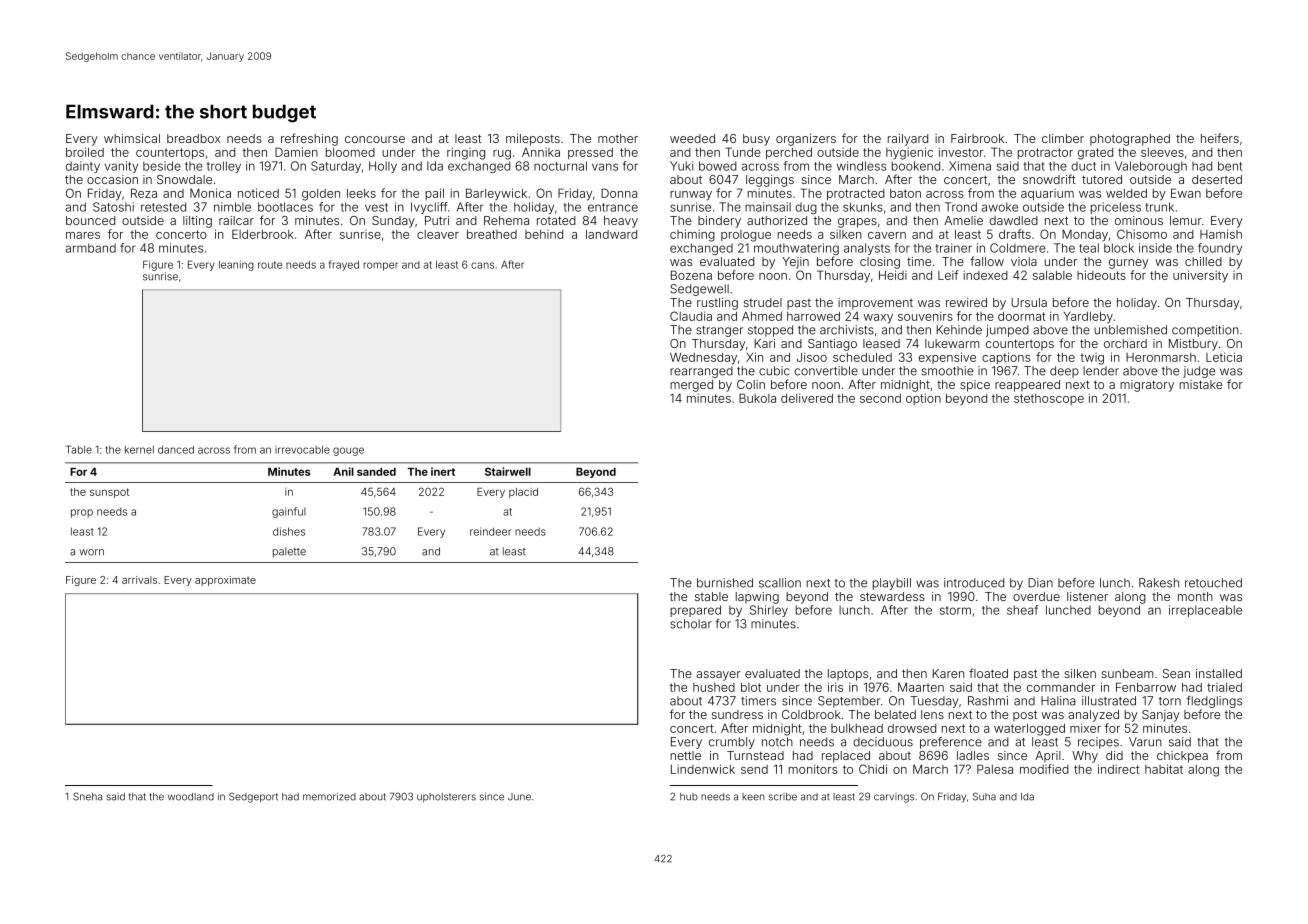  What do you see at coordinates (236, 266) in the page?
I see `leaning` at bounding box center [236, 266].
